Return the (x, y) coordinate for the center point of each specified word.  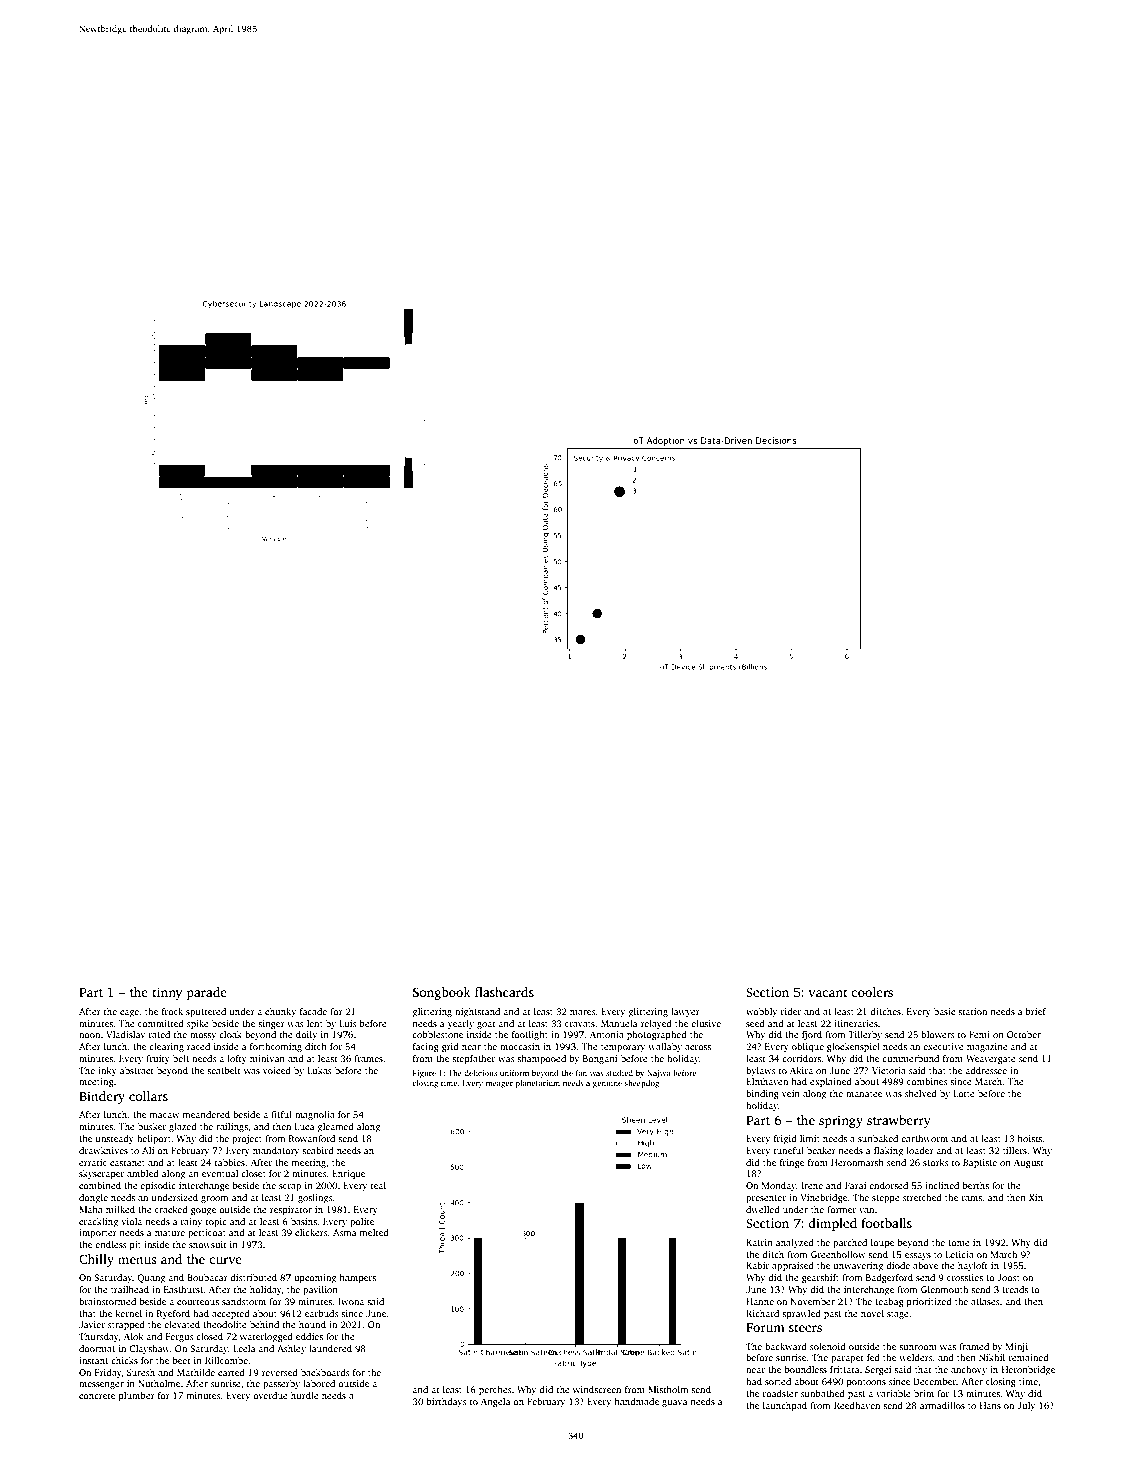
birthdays (446, 1402)
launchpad (785, 1406)
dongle (93, 1198)
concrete (97, 1396)
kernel (128, 1313)
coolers (872, 992)
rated (159, 1034)
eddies (309, 1336)
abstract (137, 1070)
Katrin (759, 1242)
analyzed (795, 1243)
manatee (864, 1094)
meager (499, 1085)
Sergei (878, 1370)
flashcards (504, 992)
